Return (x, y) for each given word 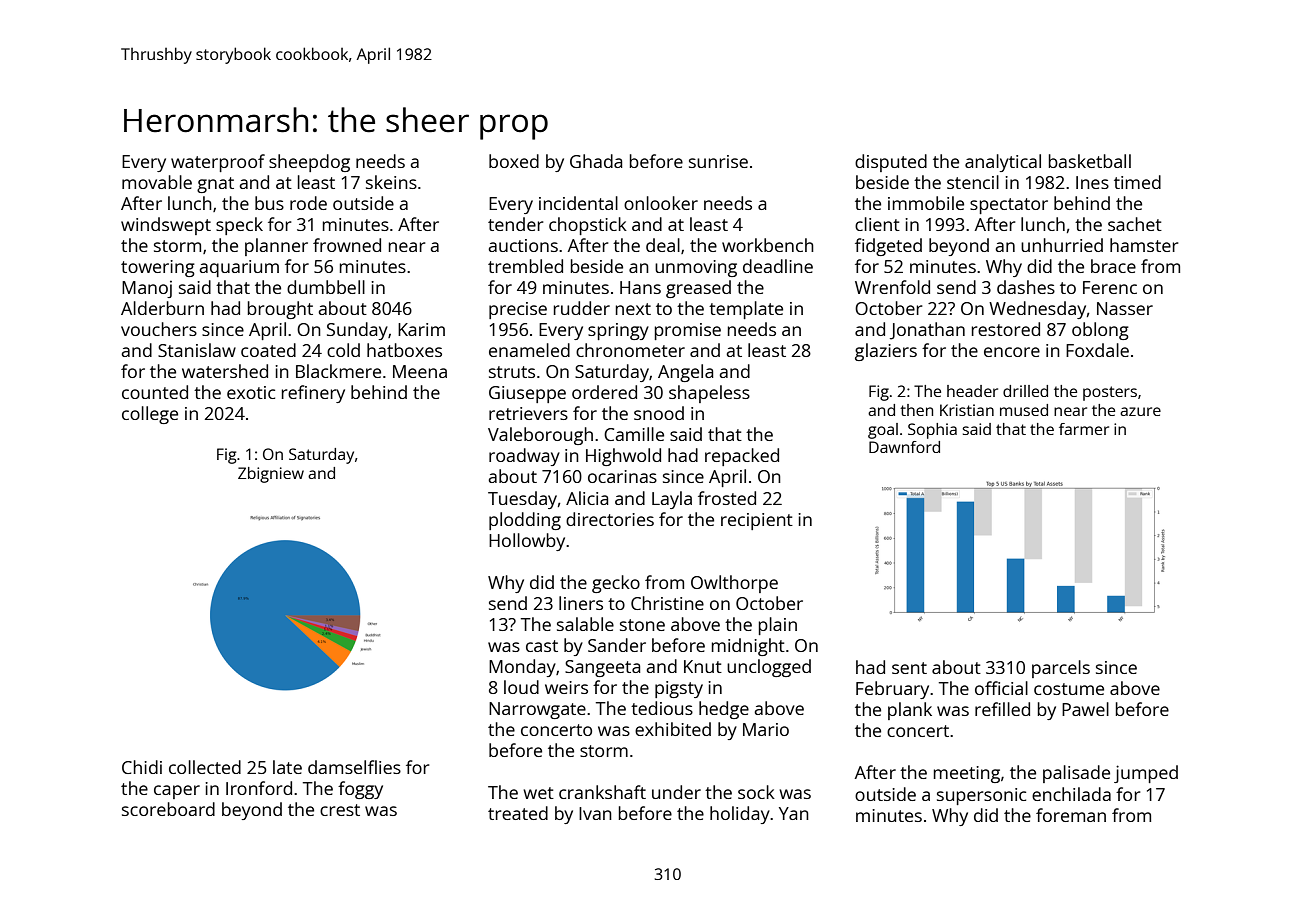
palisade (1076, 774)
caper (177, 792)
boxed (514, 161)
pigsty (679, 689)
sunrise (718, 161)
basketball (1090, 161)
